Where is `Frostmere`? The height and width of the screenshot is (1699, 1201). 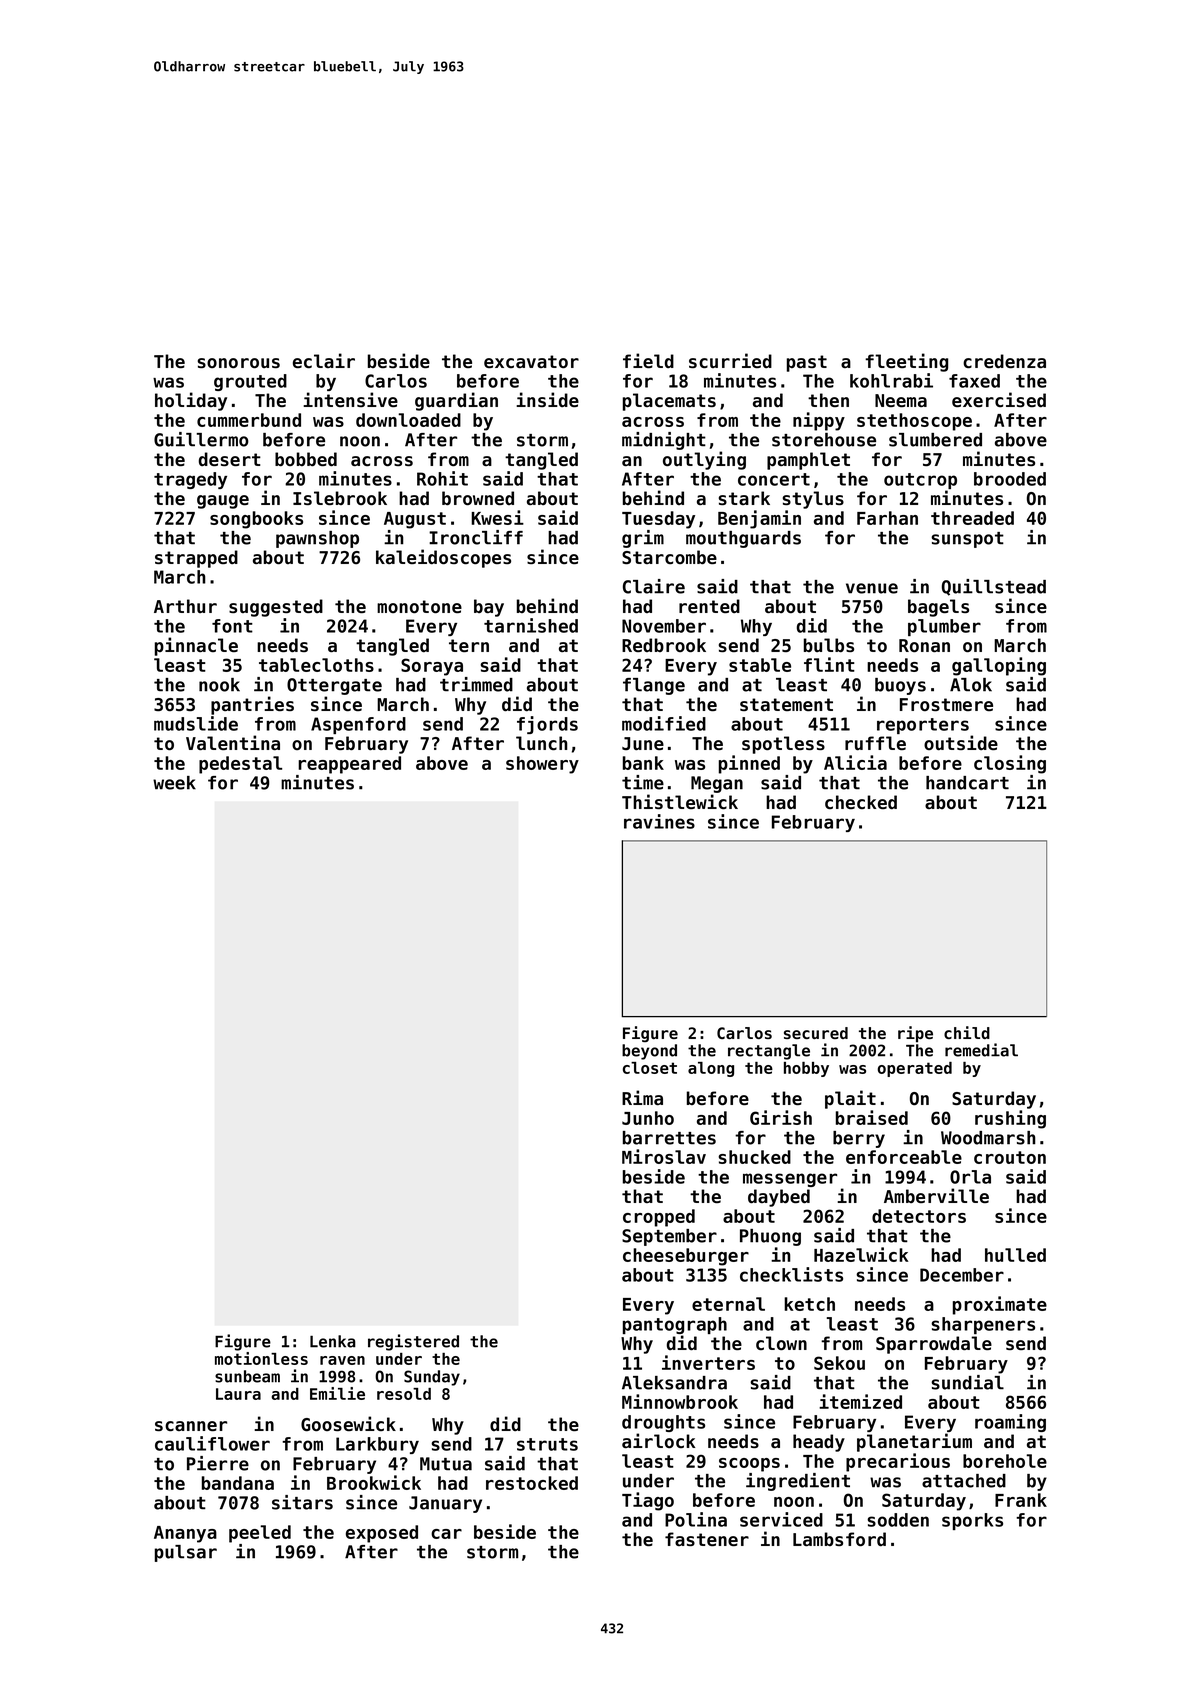
Frostmere is located at coordinates (946, 704).
